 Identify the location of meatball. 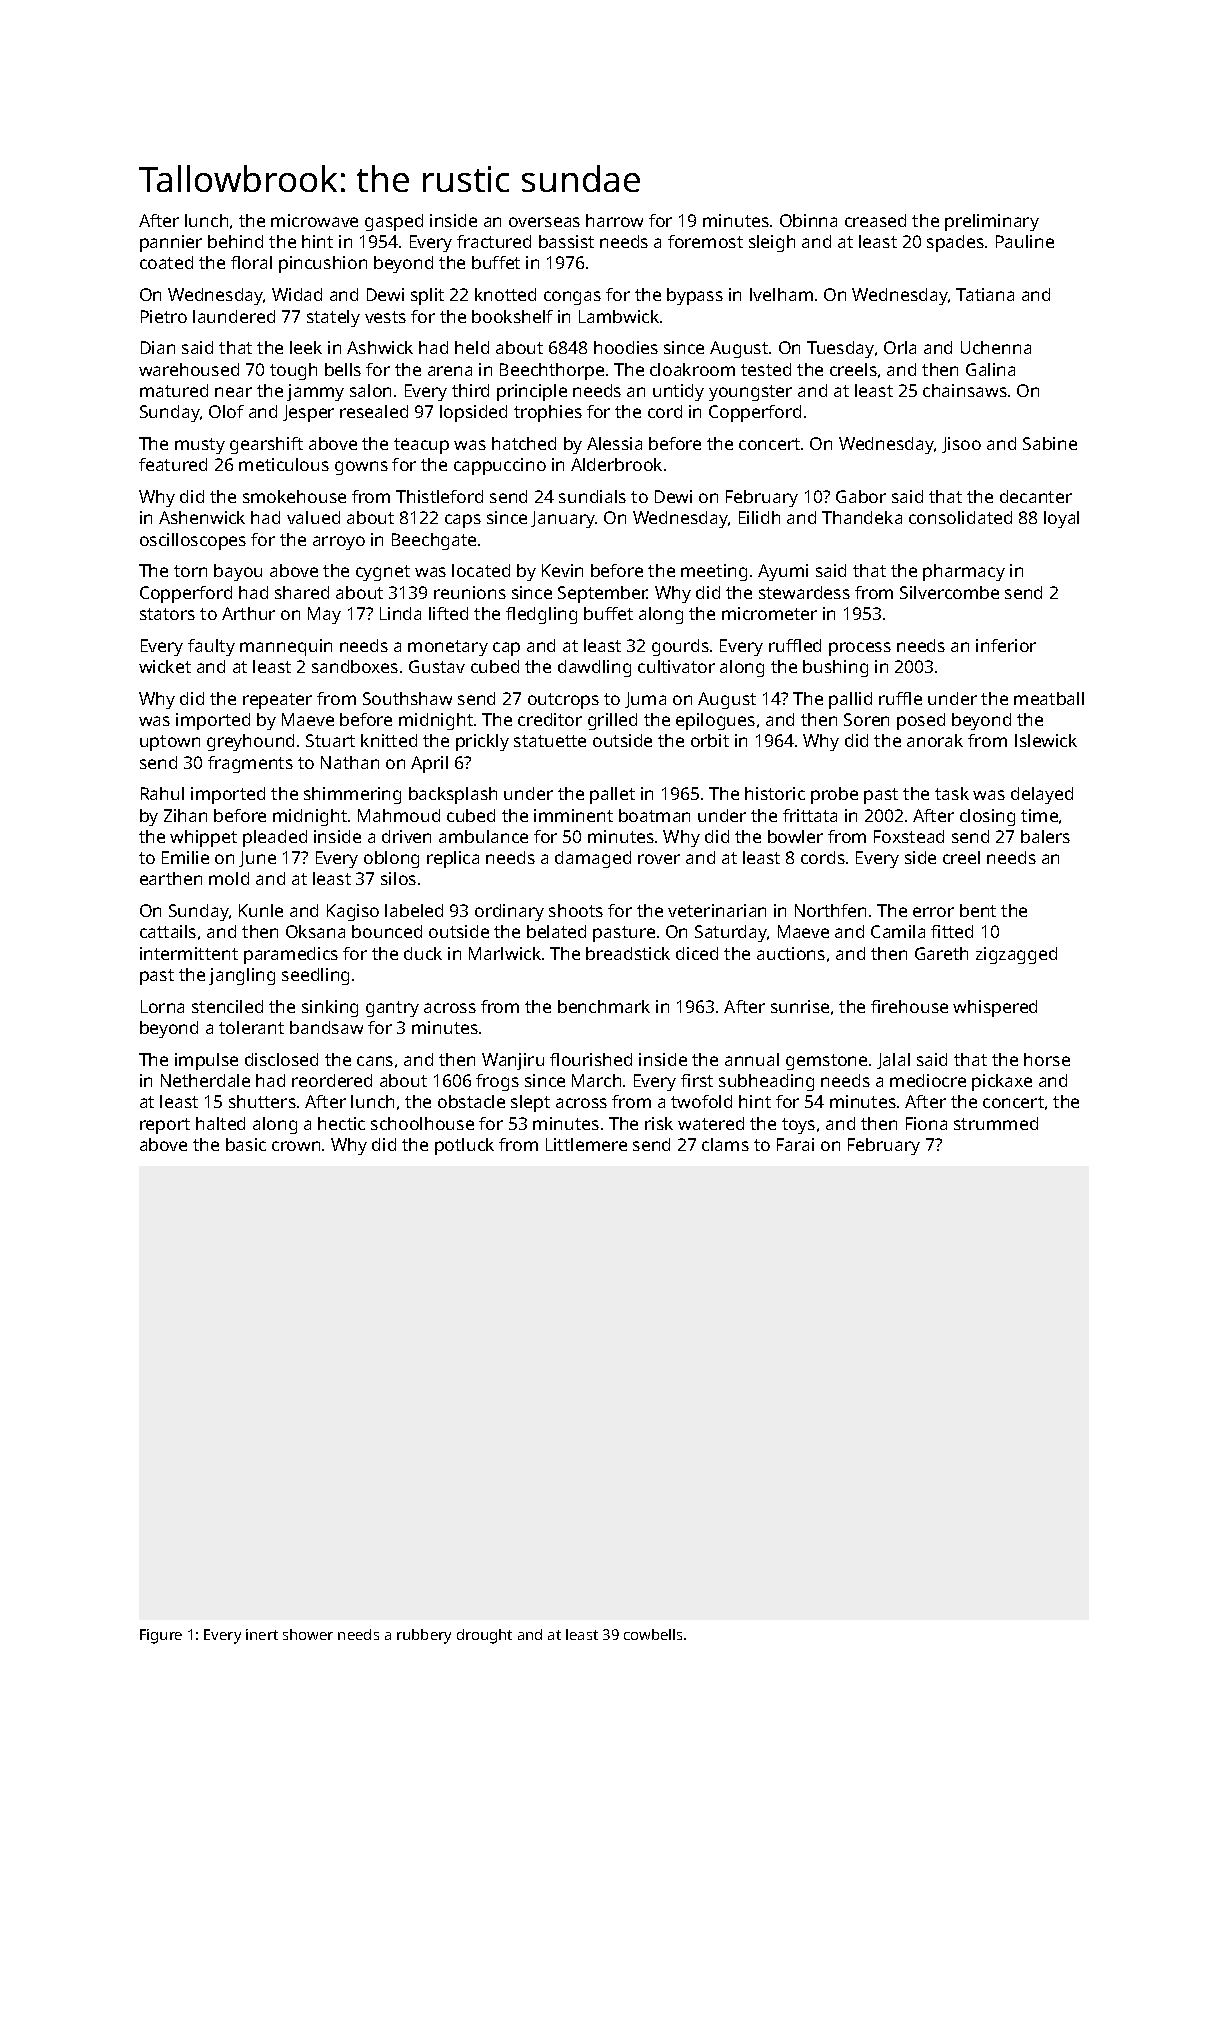
(1049, 698).
